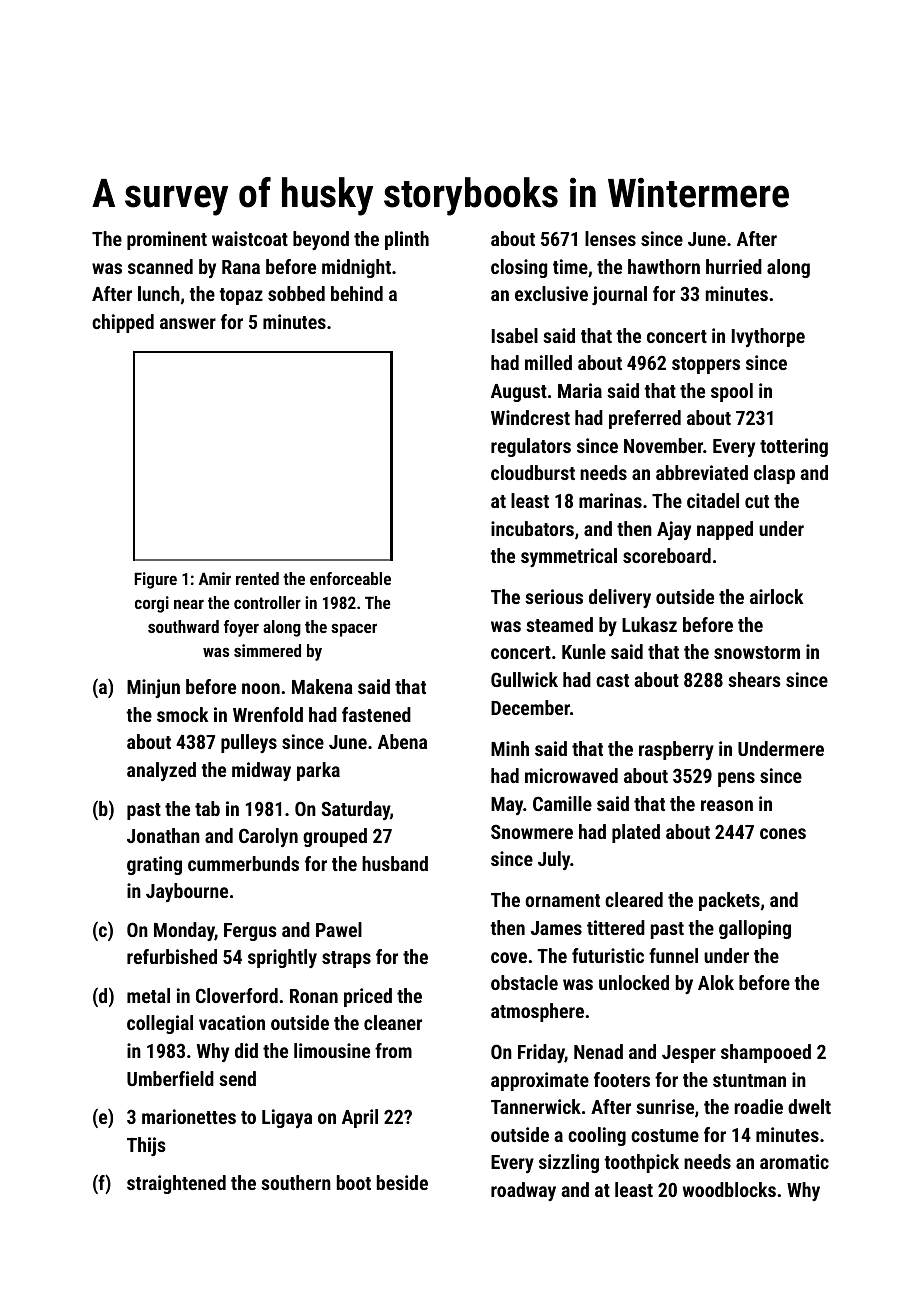 Image resolution: width=924 pixels, height=1311 pixels. Describe the element at coordinates (610, 238) in the document. I see `lenses` at that location.
